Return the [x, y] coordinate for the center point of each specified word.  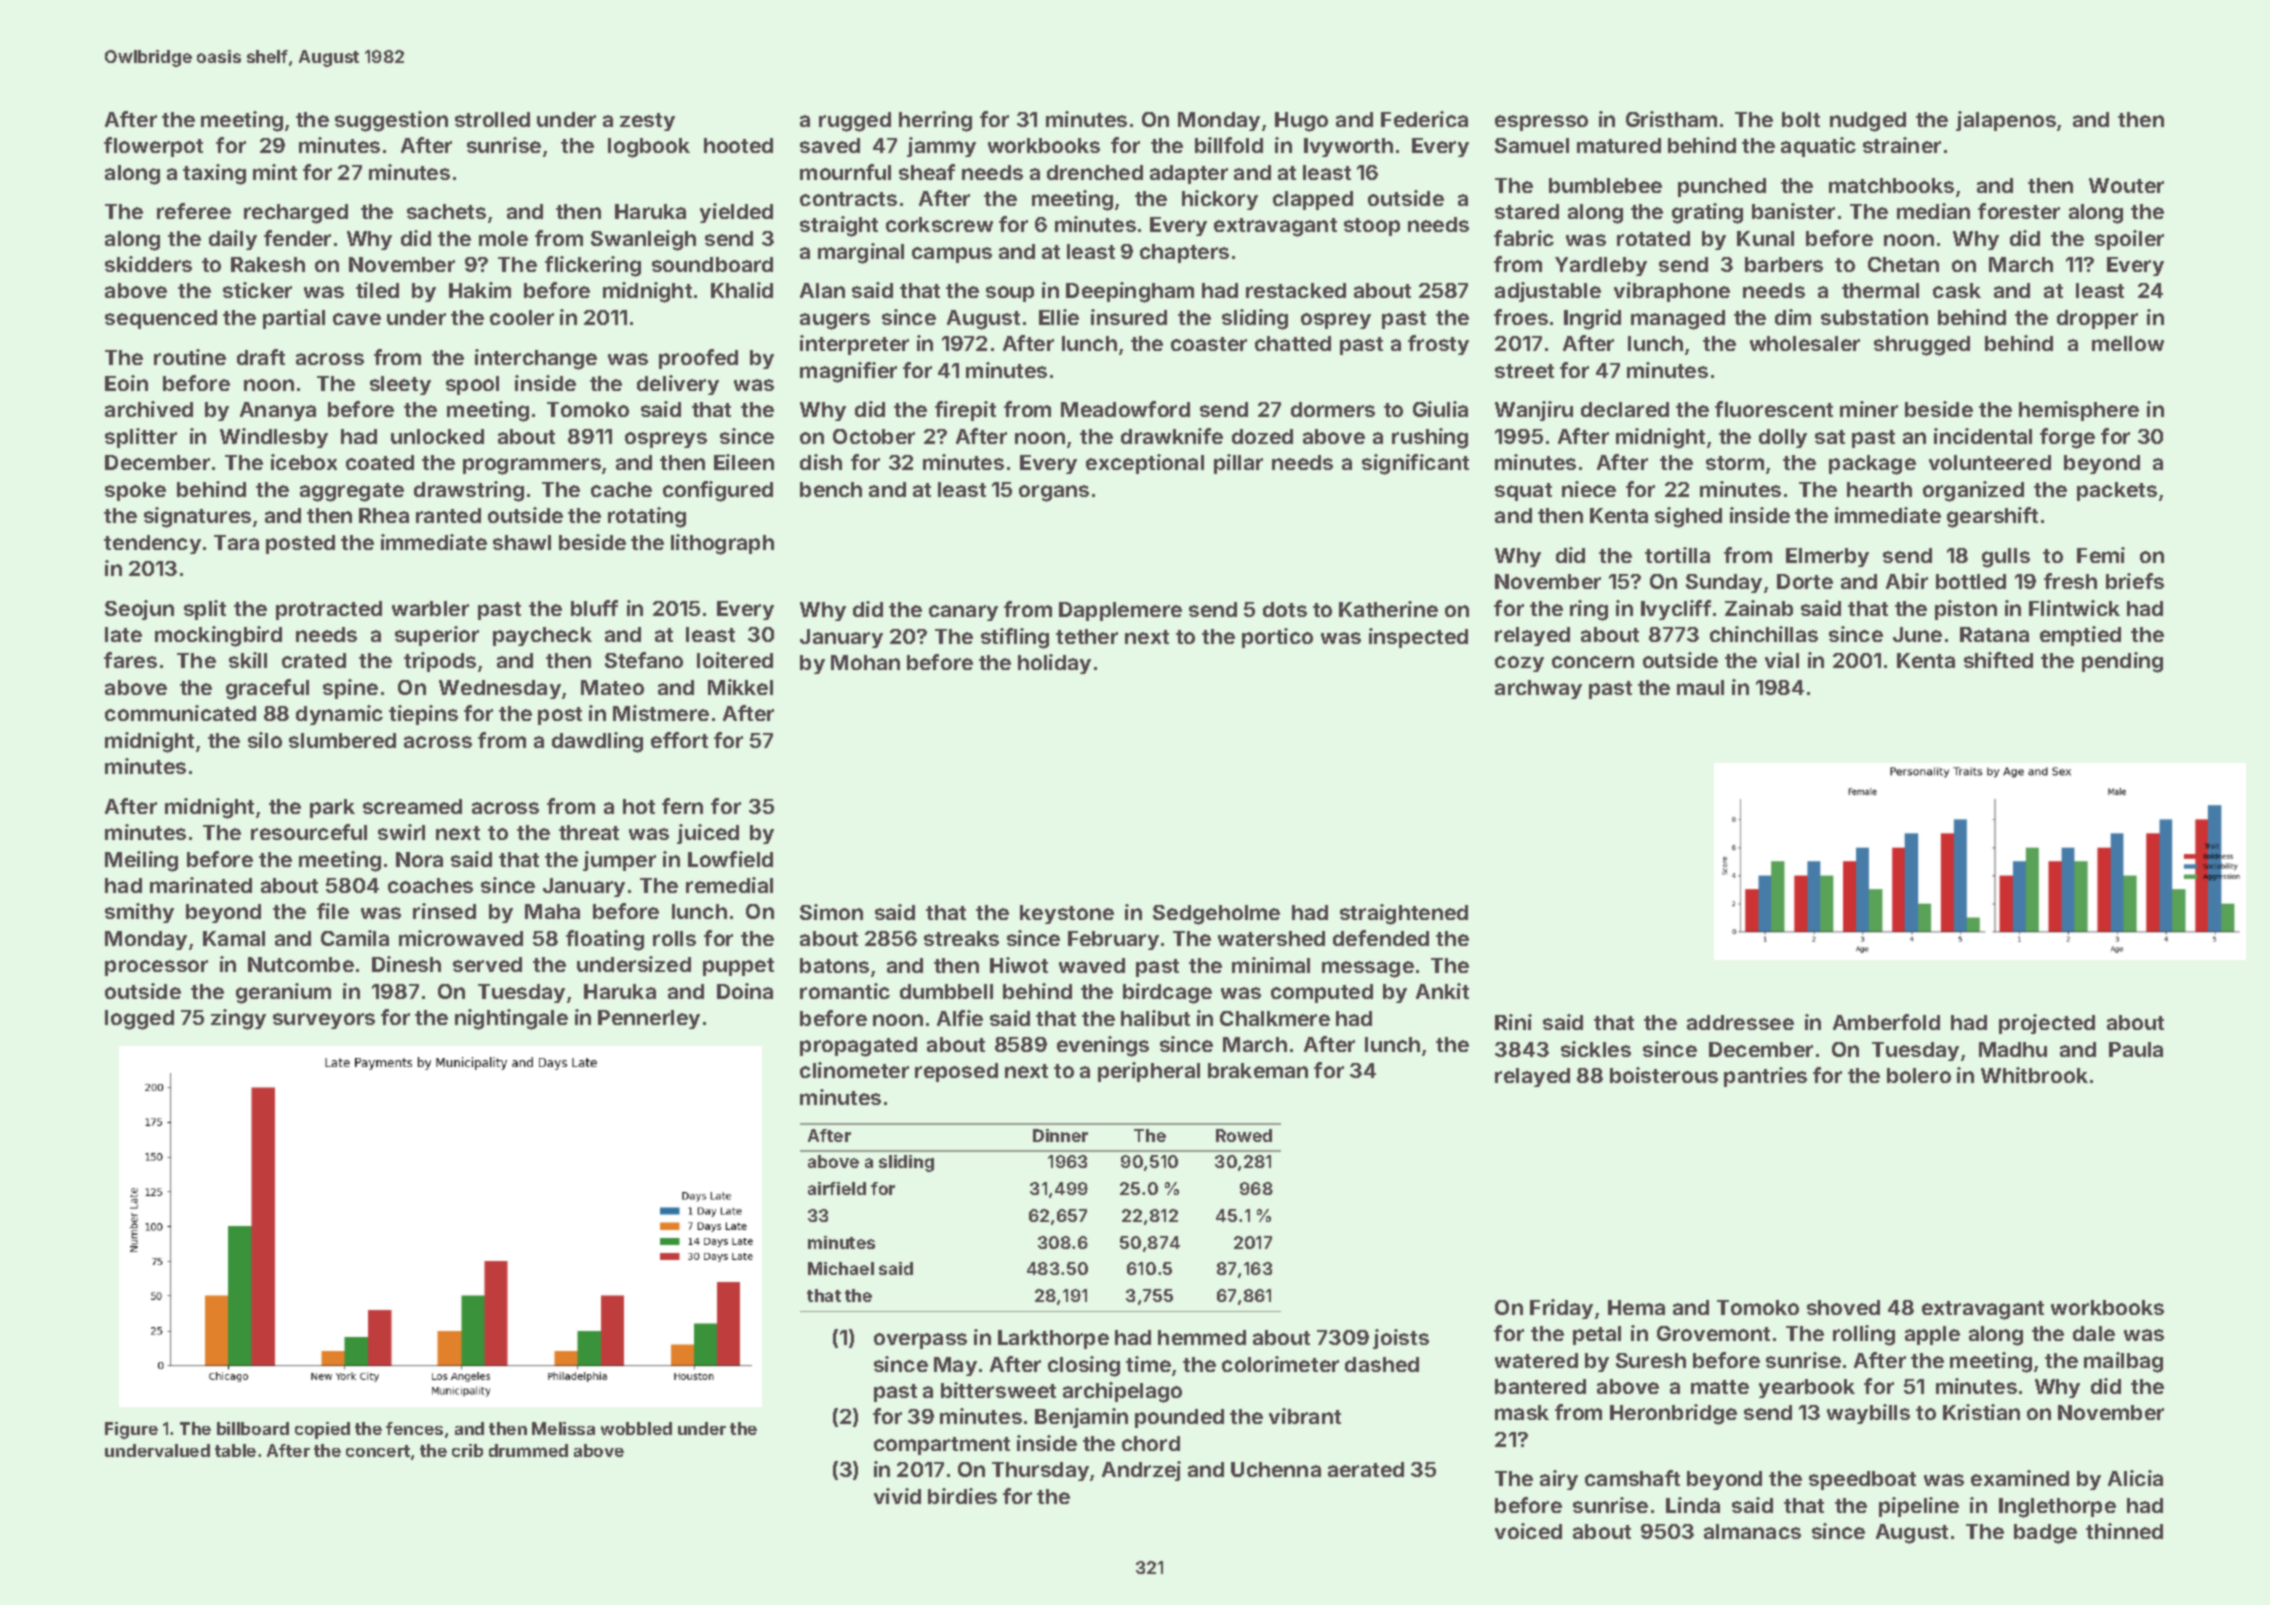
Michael [841, 1268]
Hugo [1301, 122]
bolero [1919, 1075]
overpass [920, 1341]
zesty [647, 122]
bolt [1801, 119]
